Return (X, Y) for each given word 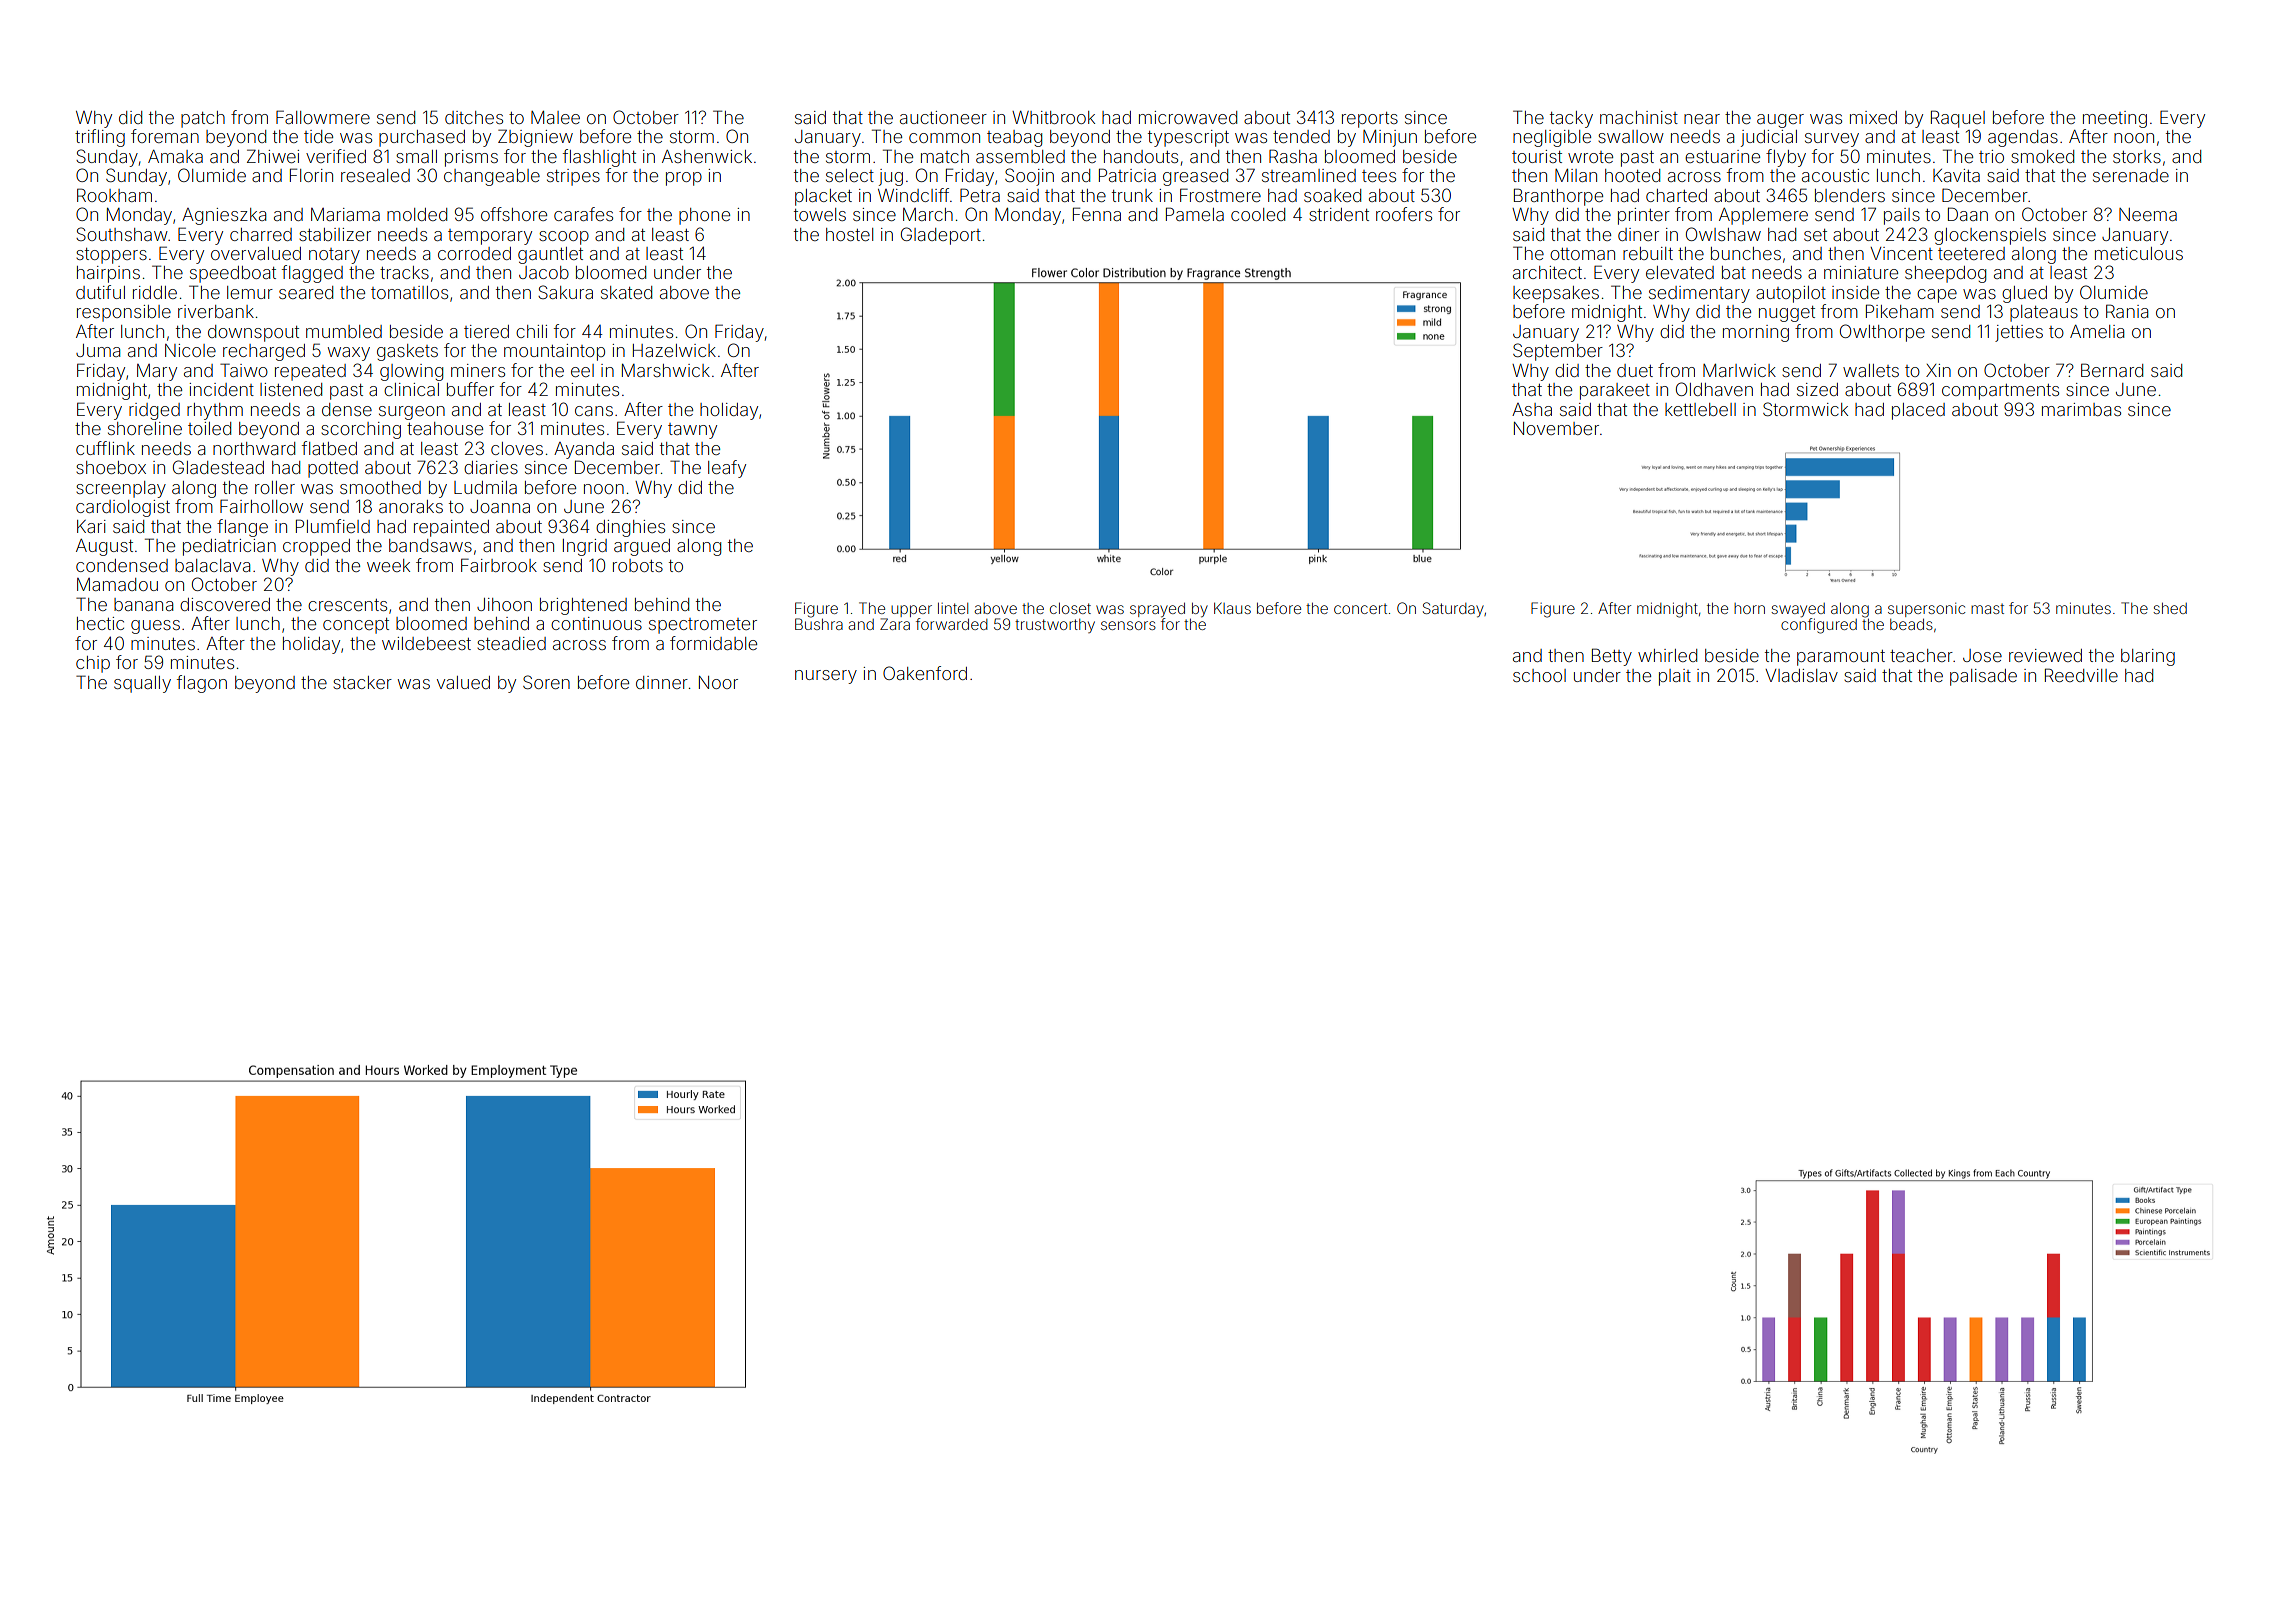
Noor (718, 682)
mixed (1873, 117)
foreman (165, 136)
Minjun (1390, 138)
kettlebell (1700, 409)
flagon (202, 684)
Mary (157, 372)
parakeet (1615, 391)
